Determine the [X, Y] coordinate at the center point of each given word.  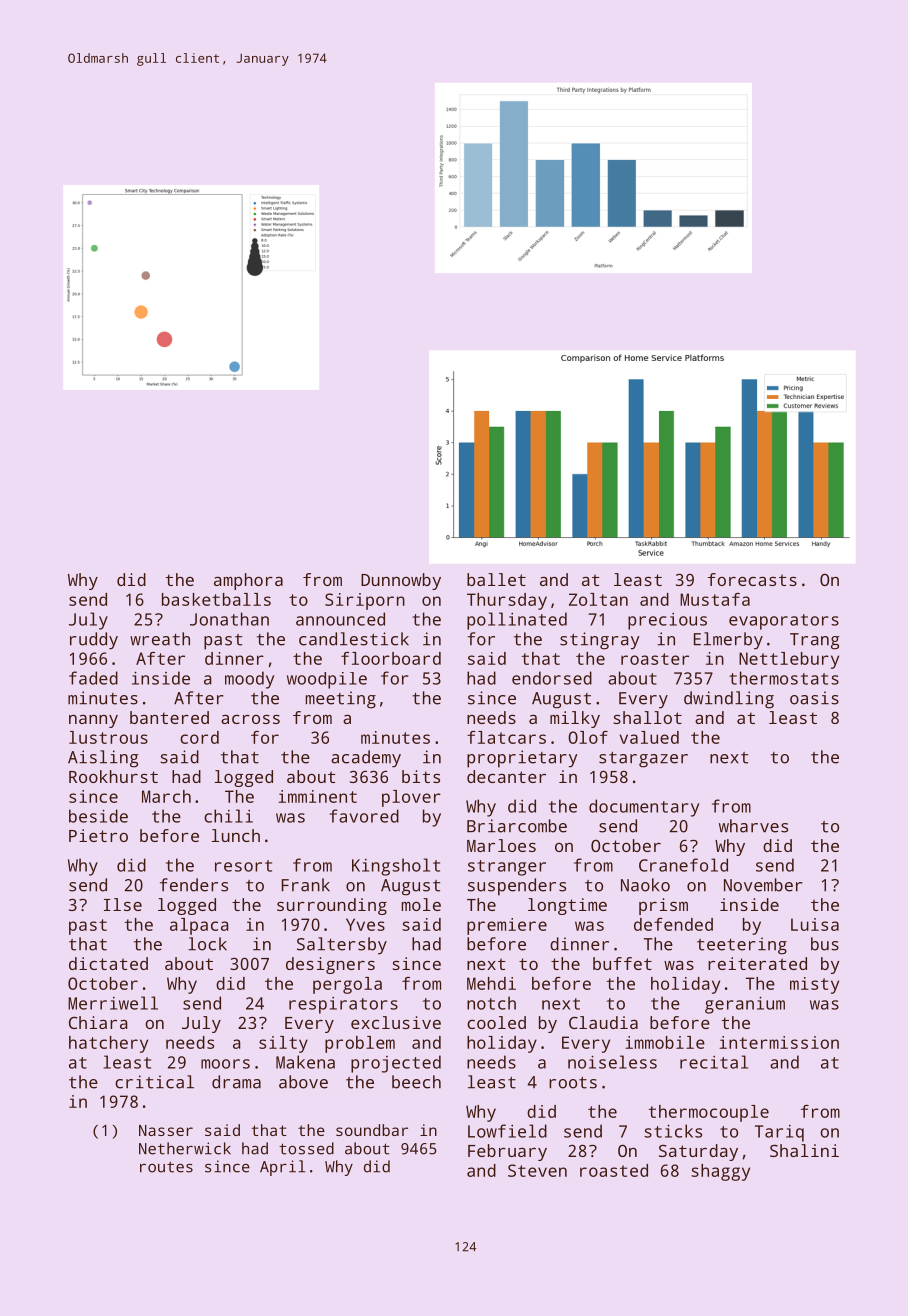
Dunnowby [401, 581]
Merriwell [113, 1003]
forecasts [752, 579]
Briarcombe [517, 826]
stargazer [643, 760]
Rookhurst [113, 776]
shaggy [720, 1172]
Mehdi [491, 983]
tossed [306, 1148]
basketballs [216, 599]
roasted [614, 1170]
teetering [742, 946]
